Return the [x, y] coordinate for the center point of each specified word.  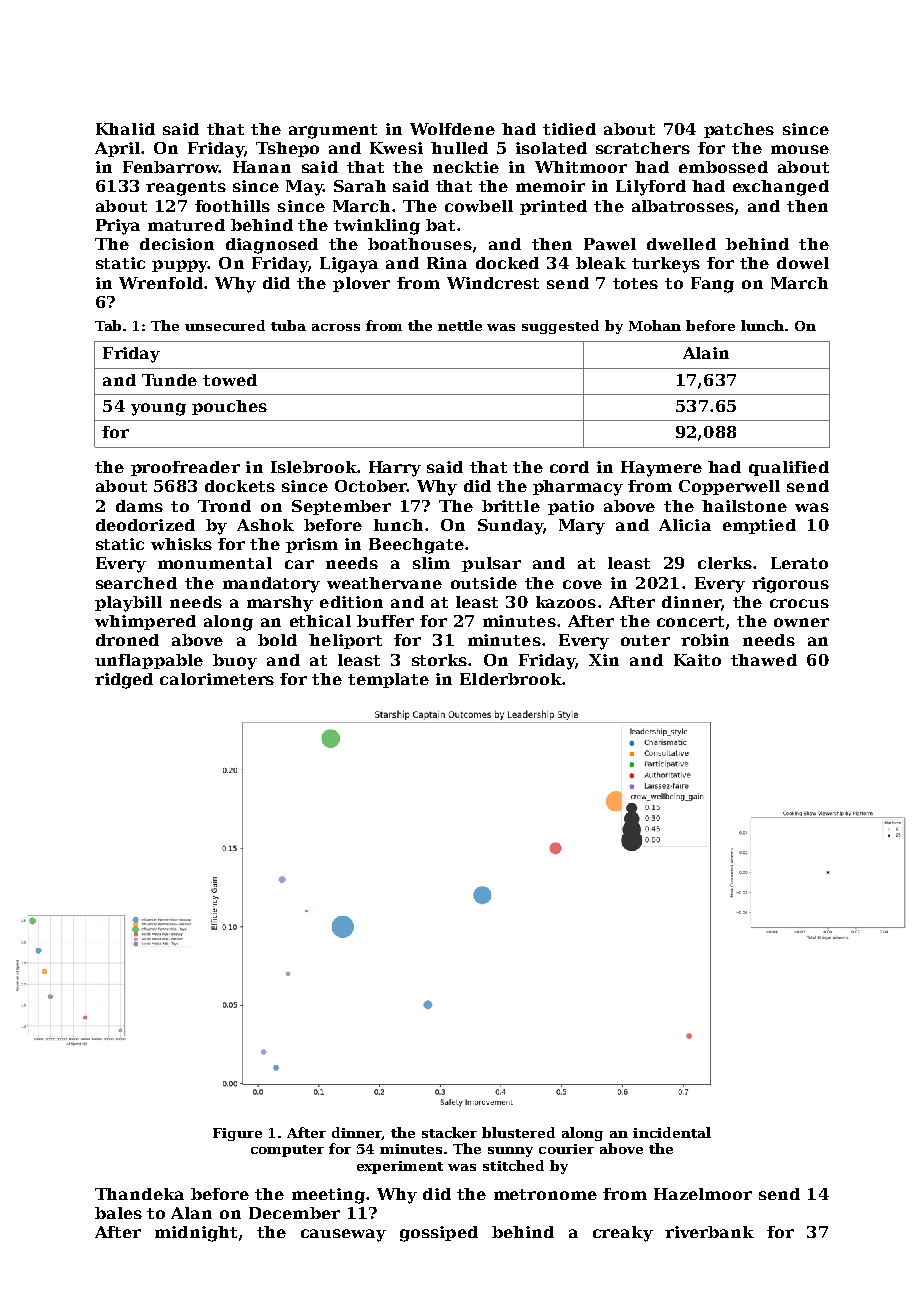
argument [333, 131]
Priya [118, 227]
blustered [518, 1132]
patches [739, 130]
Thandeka [139, 1194]
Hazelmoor [703, 1194]
